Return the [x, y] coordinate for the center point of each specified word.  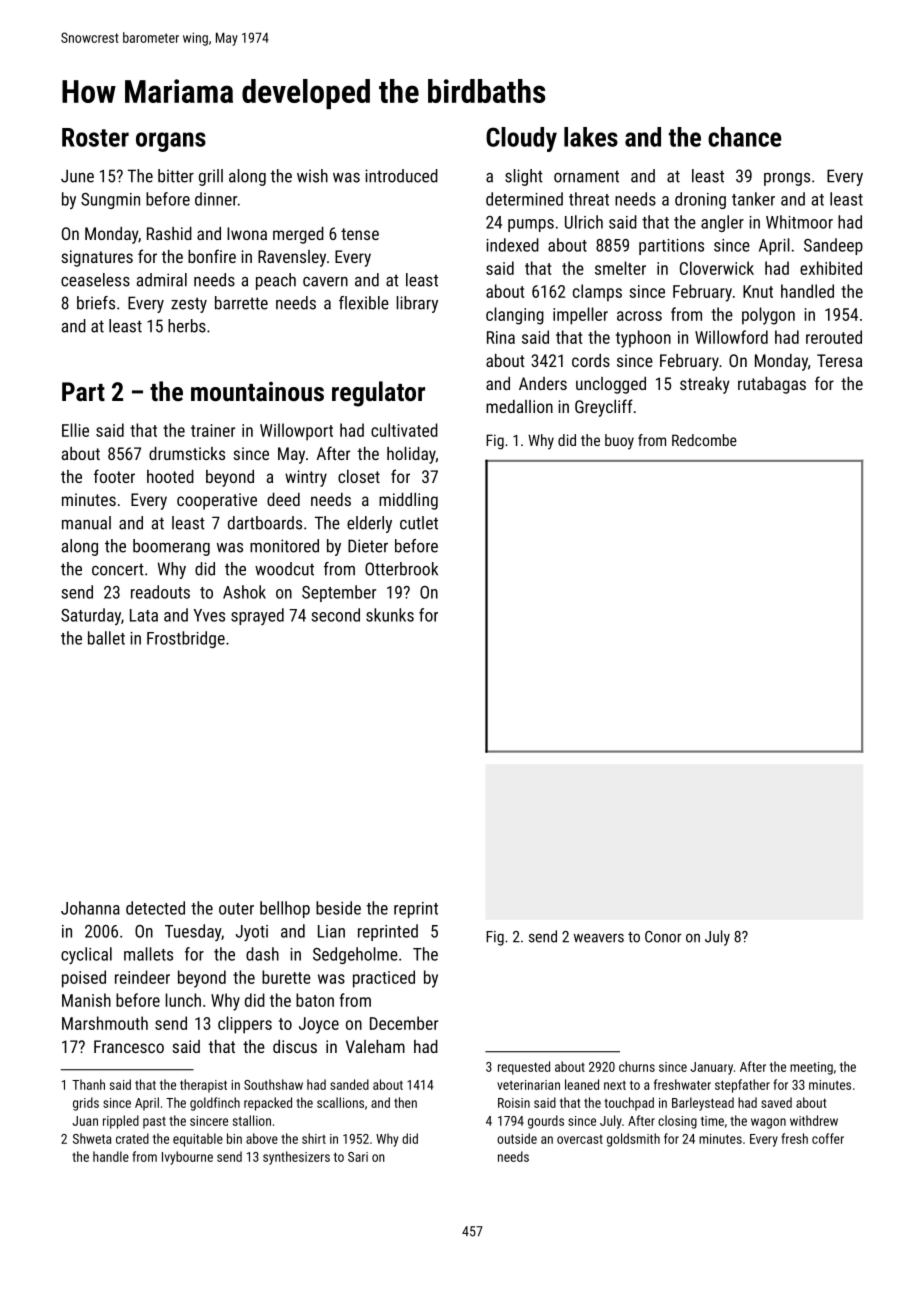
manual [86, 523]
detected [155, 908]
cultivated [404, 430]
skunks [390, 615]
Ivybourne [187, 1158]
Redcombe [704, 440]
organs [171, 142]
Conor [663, 937]
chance [744, 137]
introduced [401, 176]
